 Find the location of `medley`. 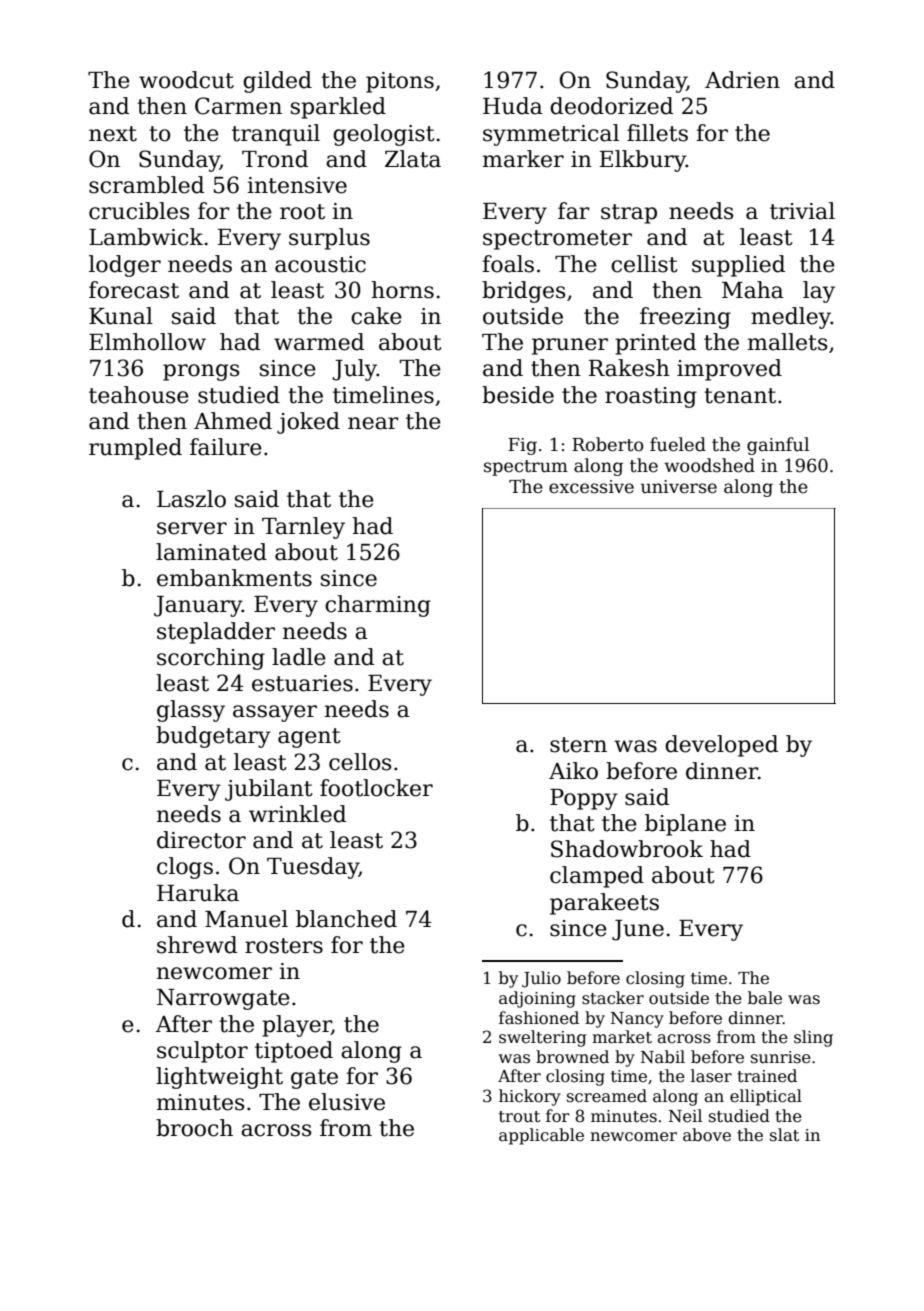

medley is located at coordinates (791, 318).
